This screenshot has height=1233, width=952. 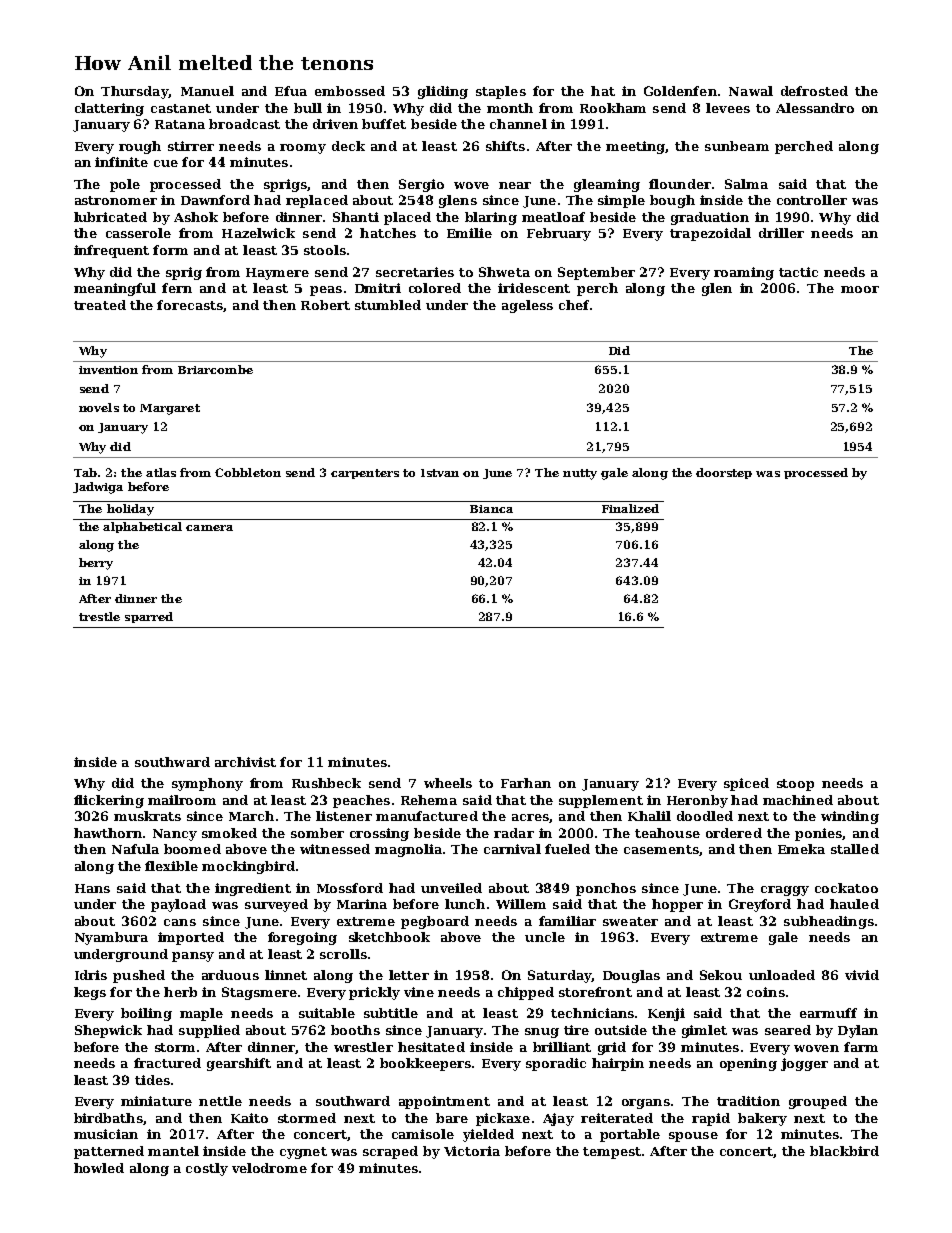 What do you see at coordinates (795, 785) in the screenshot?
I see `stoop` at bounding box center [795, 785].
